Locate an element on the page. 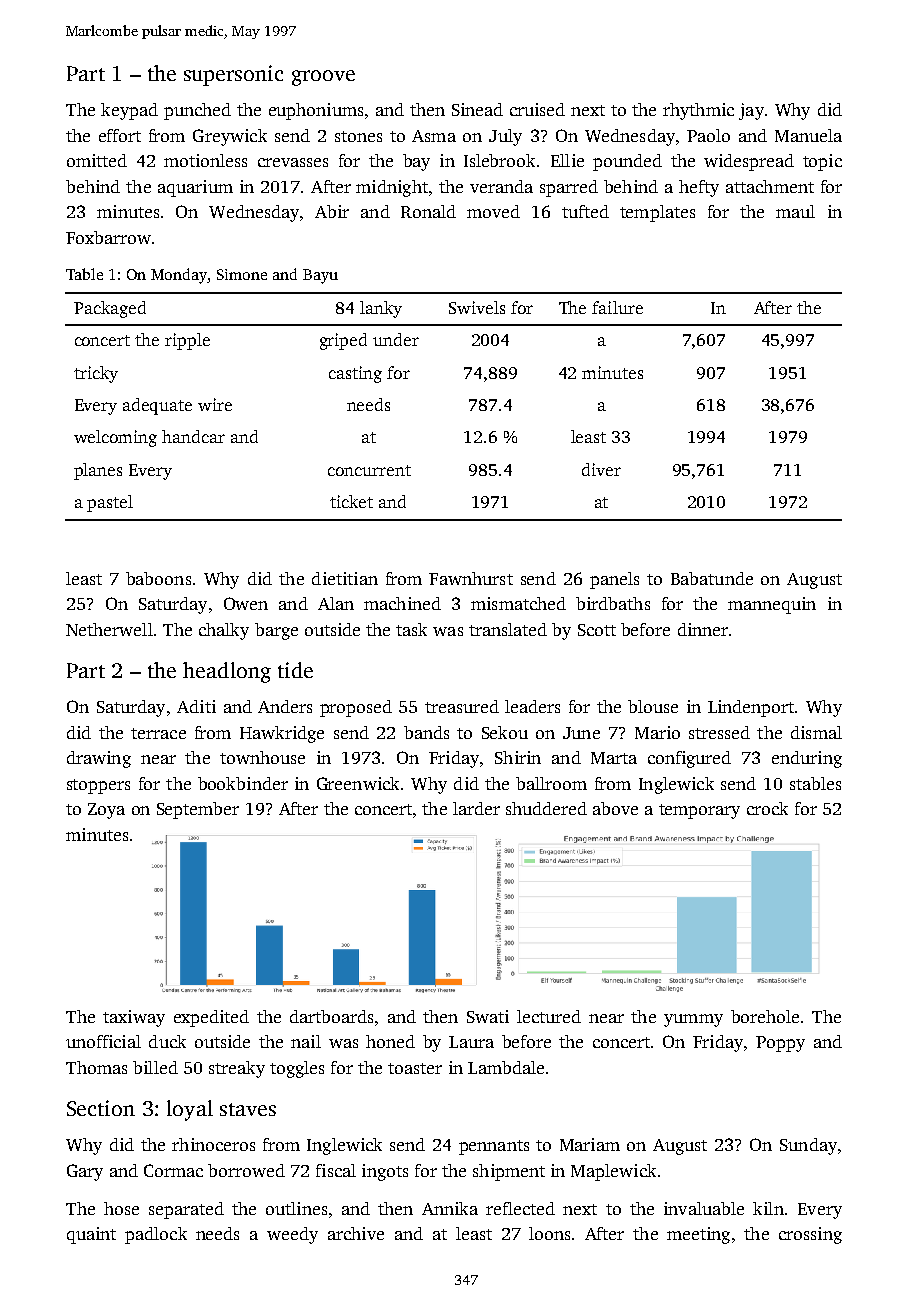 Image resolution: width=908 pixels, height=1316 pixels. padlock is located at coordinates (156, 1235).
